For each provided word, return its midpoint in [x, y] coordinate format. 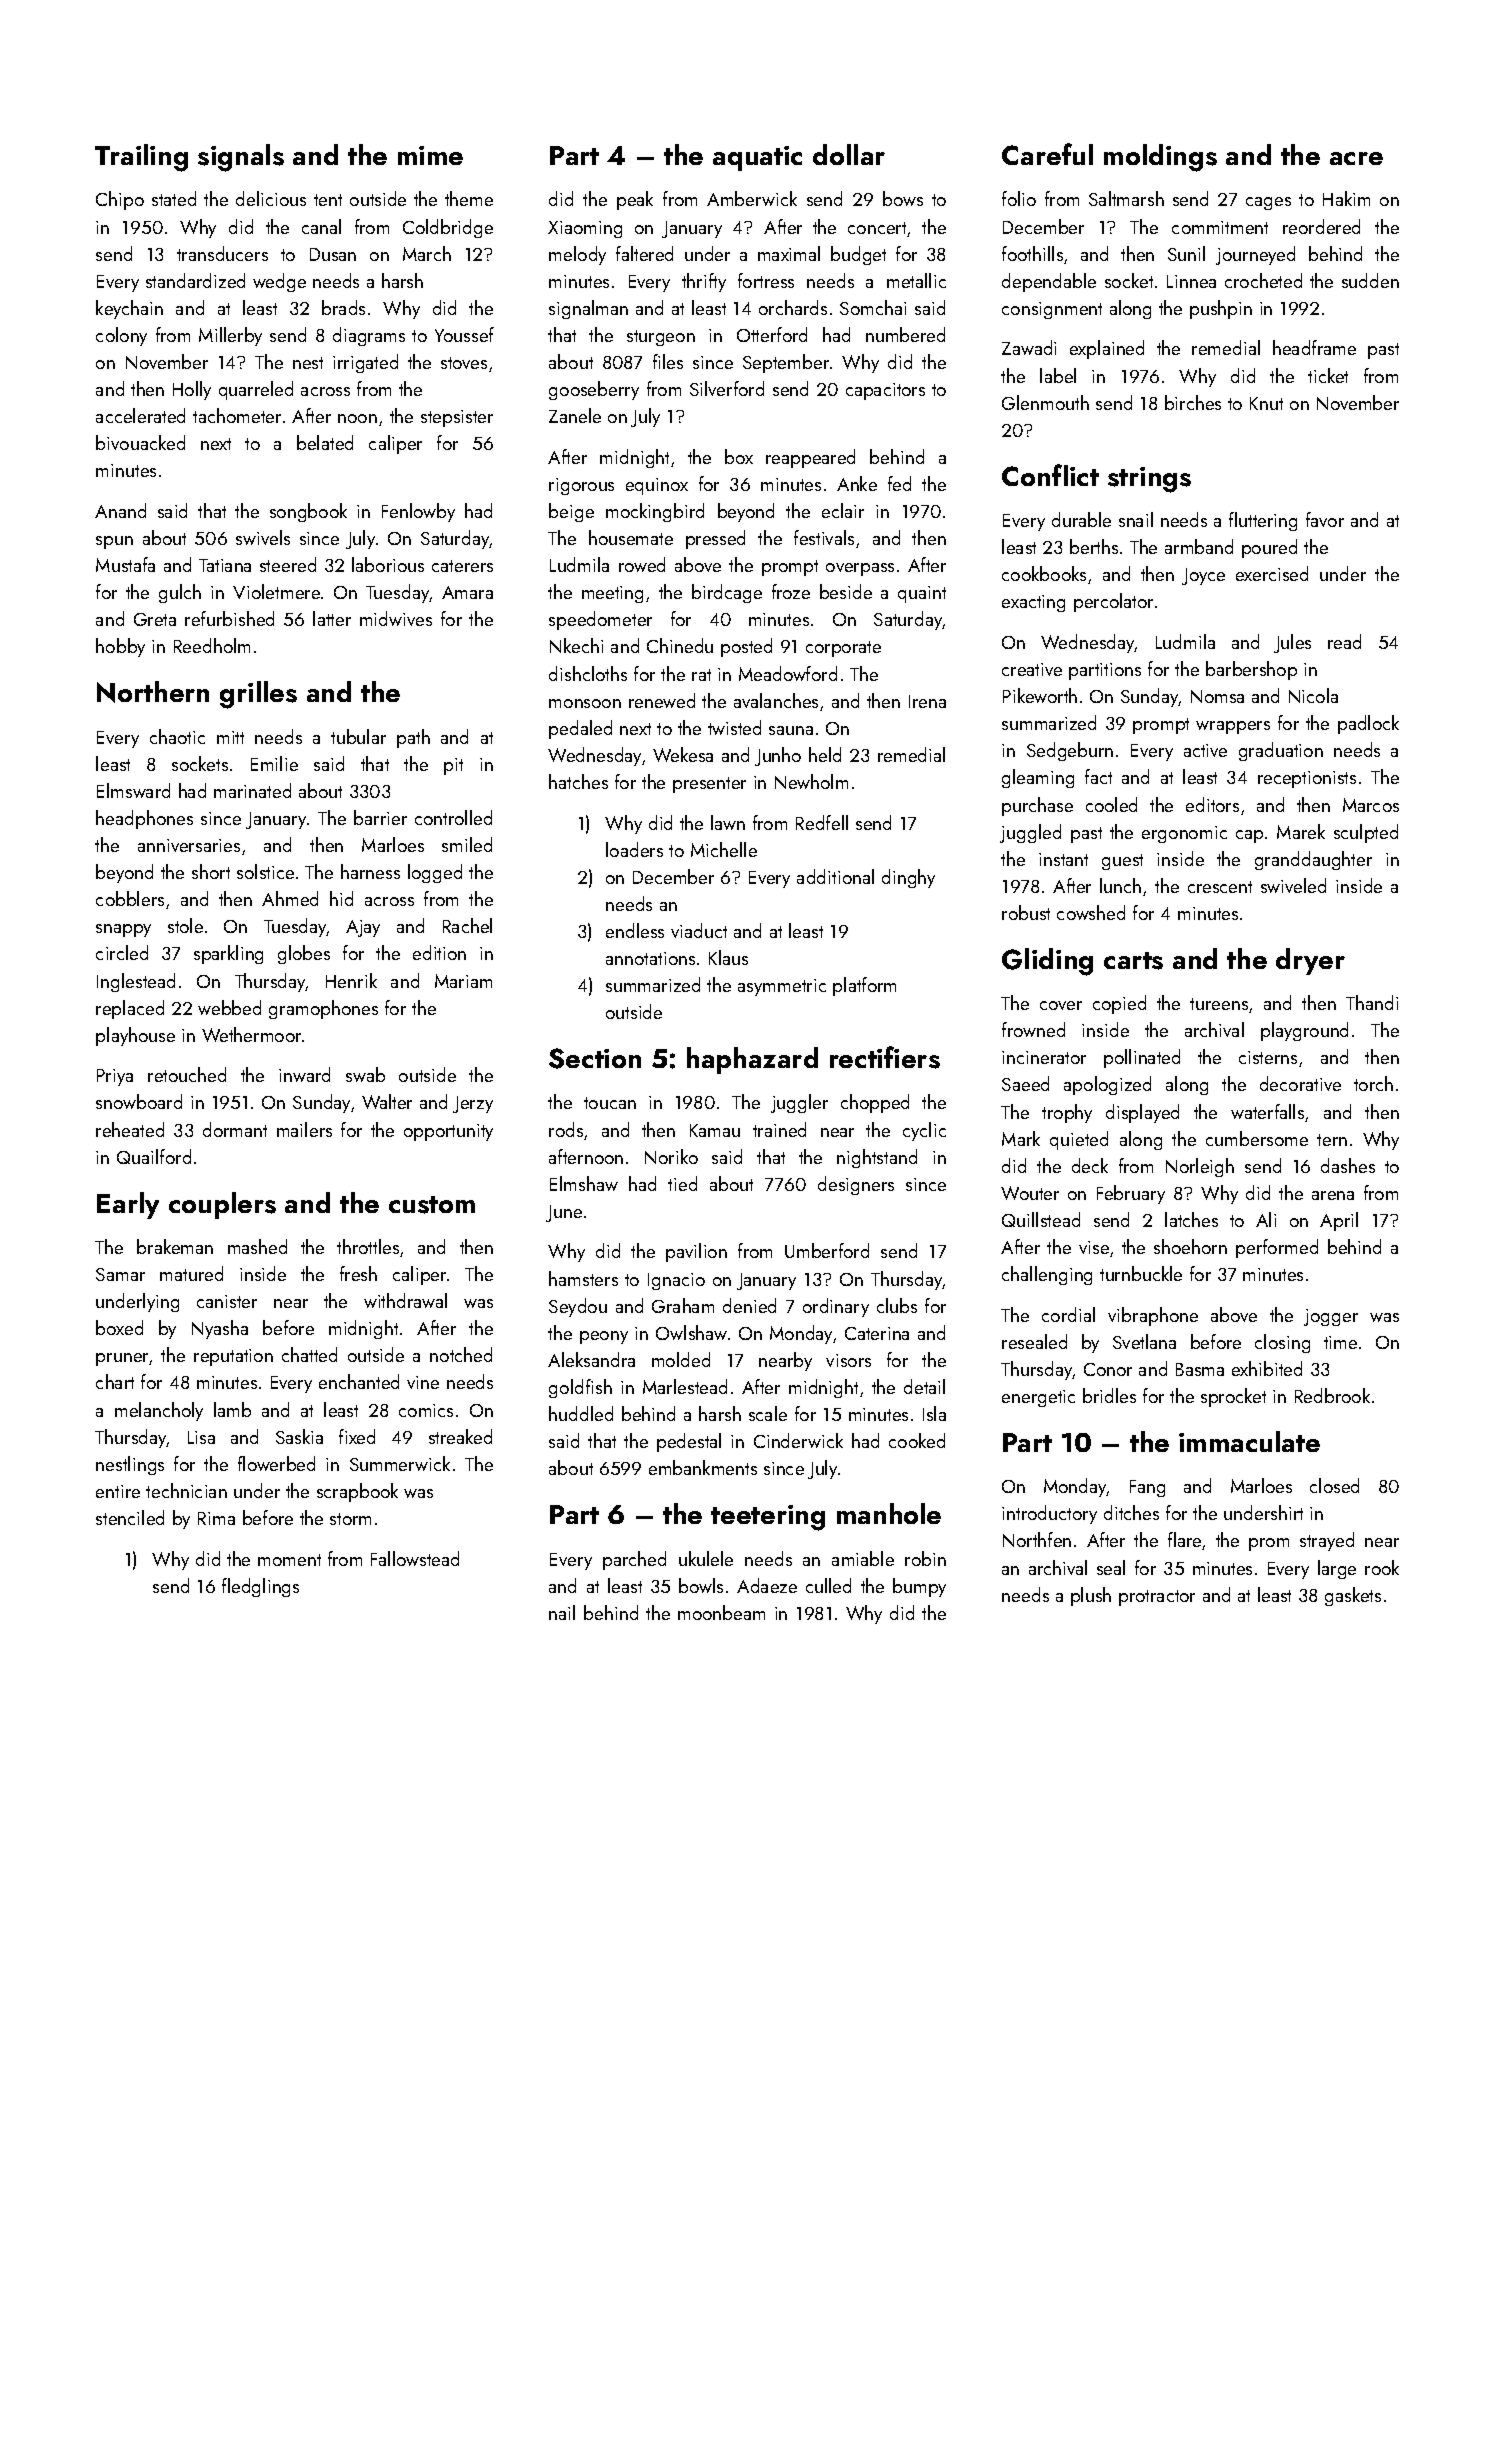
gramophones [323, 1009]
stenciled [130, 1517]
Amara [467, 592]
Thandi [1372, 1002]
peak [635, 200]
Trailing [141, 158]
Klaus [728, 957]
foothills [1032, 253]
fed [899, 483]
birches [1193, 402]
